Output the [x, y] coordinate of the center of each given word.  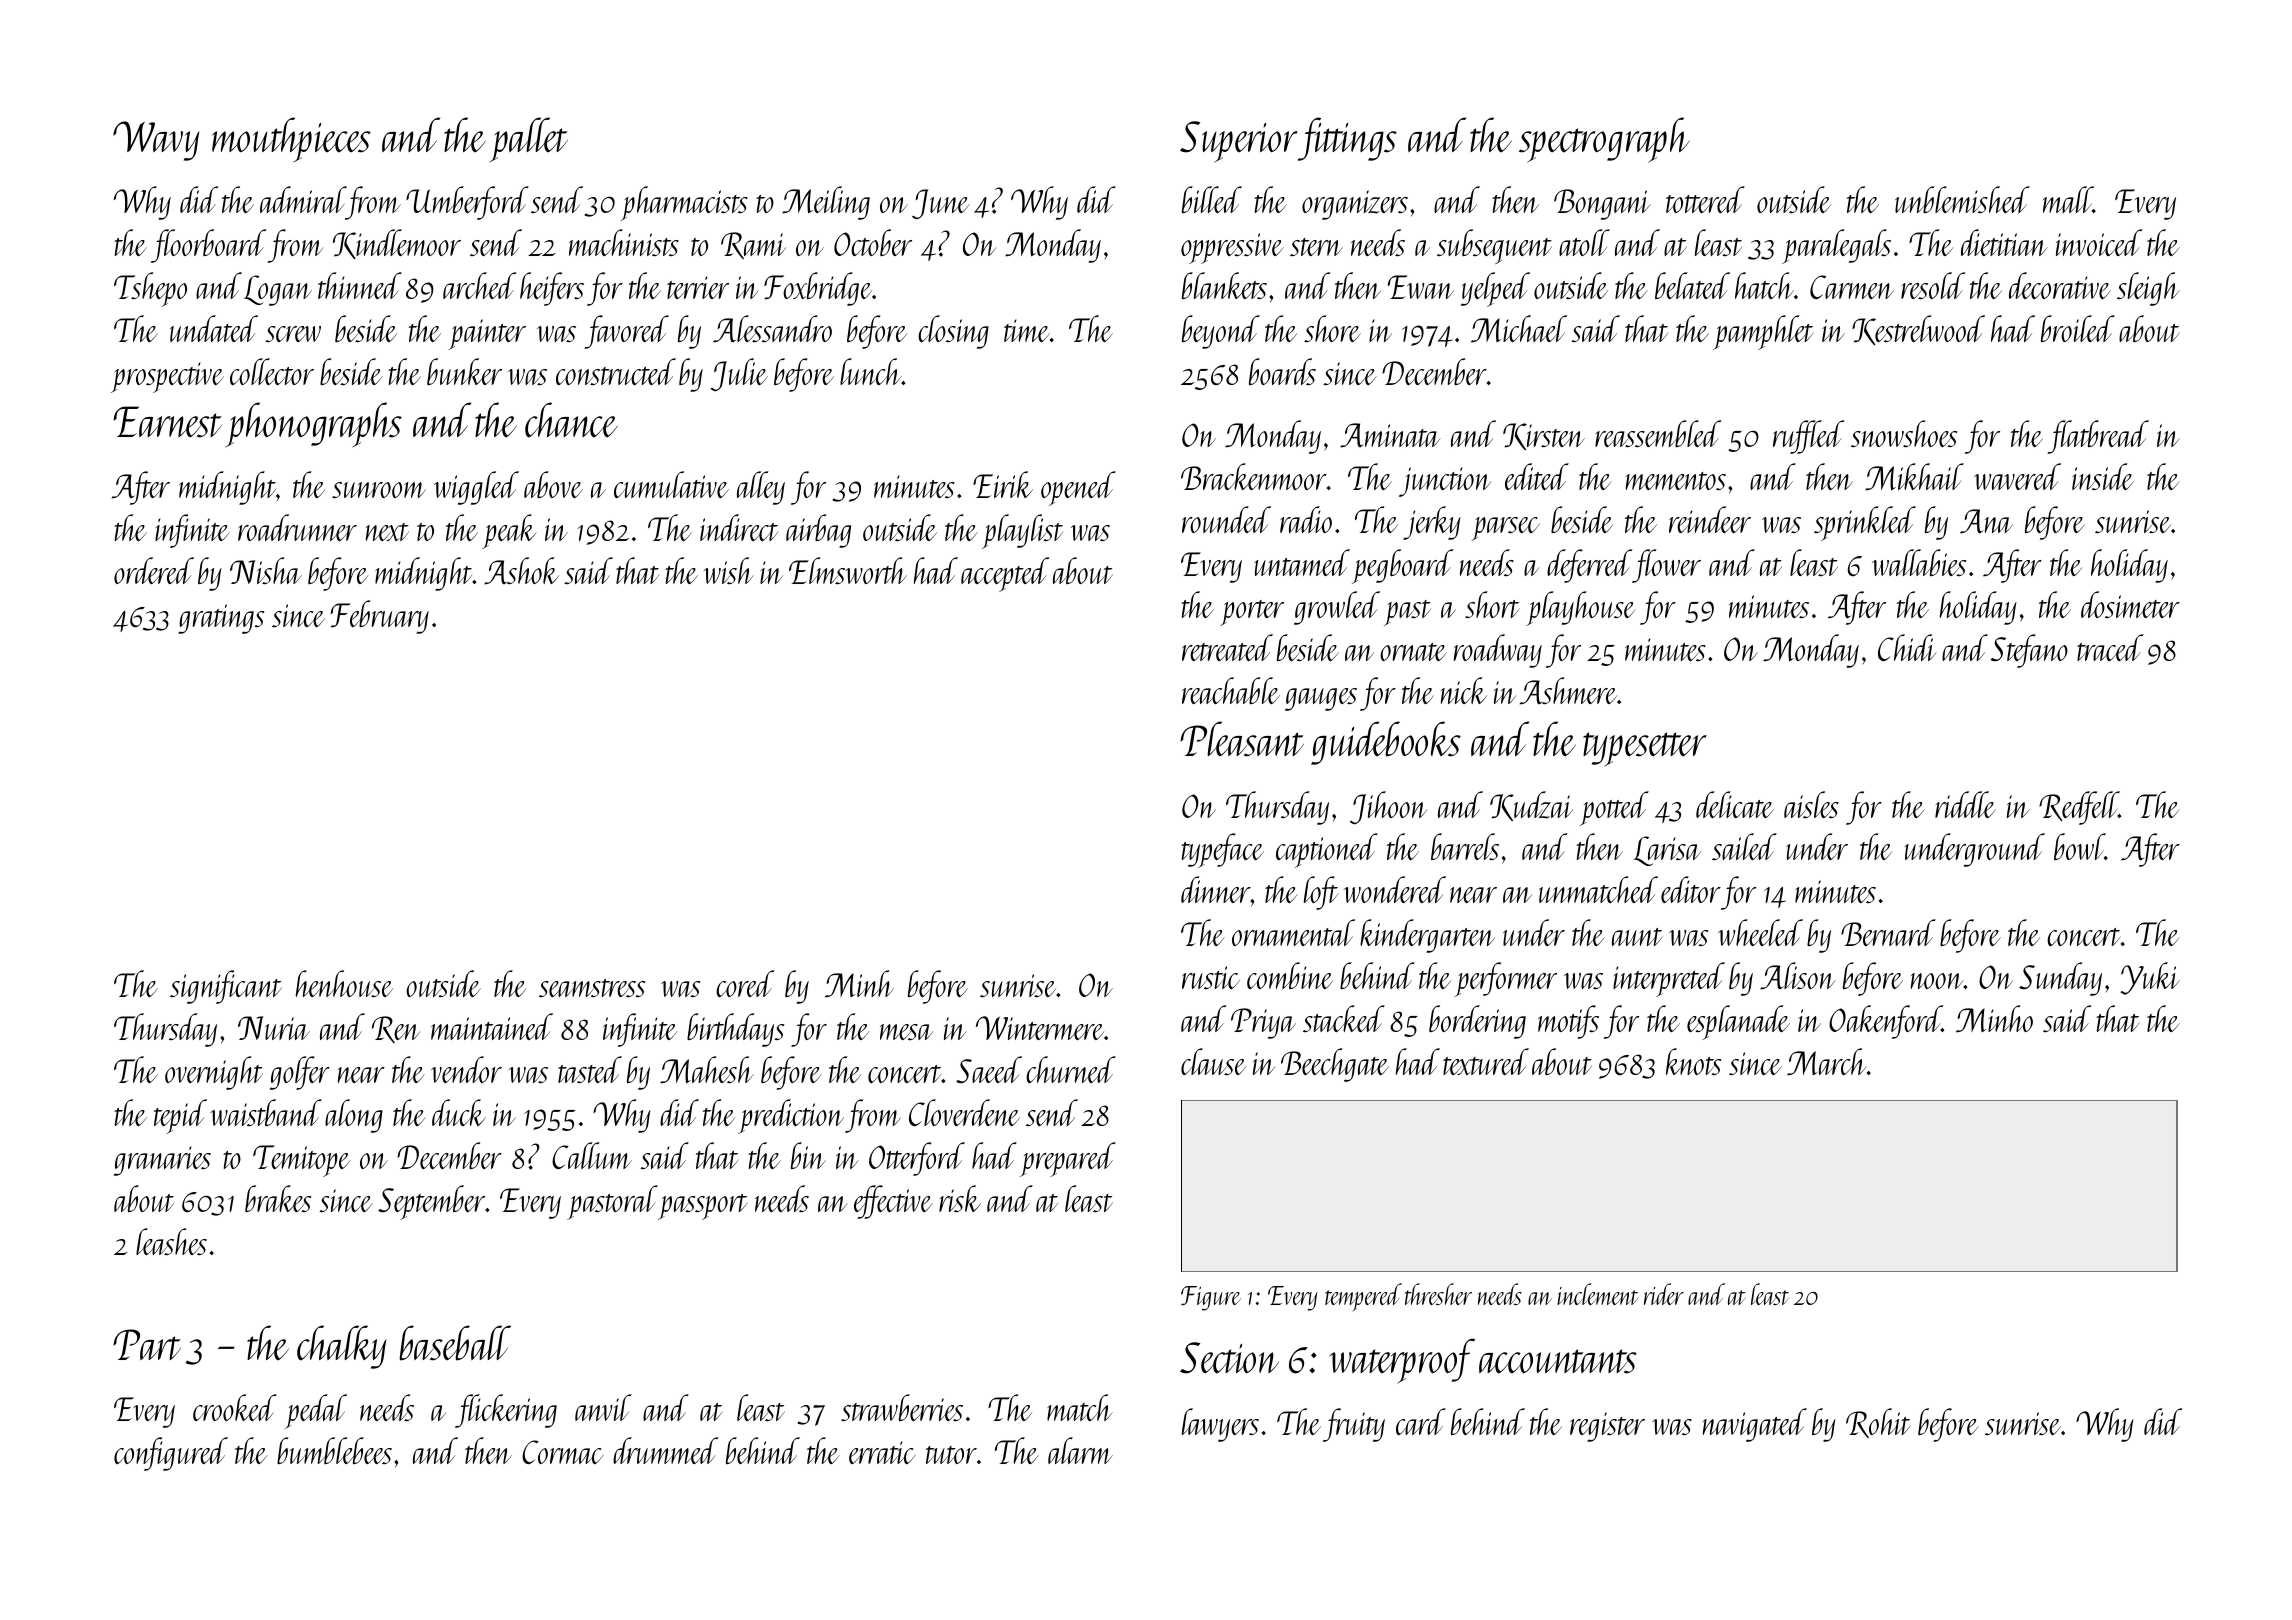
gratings [221, 619]
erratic [882, 1452]
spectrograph [1604, 140]
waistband [266, 1112]
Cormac [563, 1452]
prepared [1068, 1159]
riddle [1965, 804]
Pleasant [1242, 739]
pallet [528, 140]
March [1827, 1061]
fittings [1347, 139]
